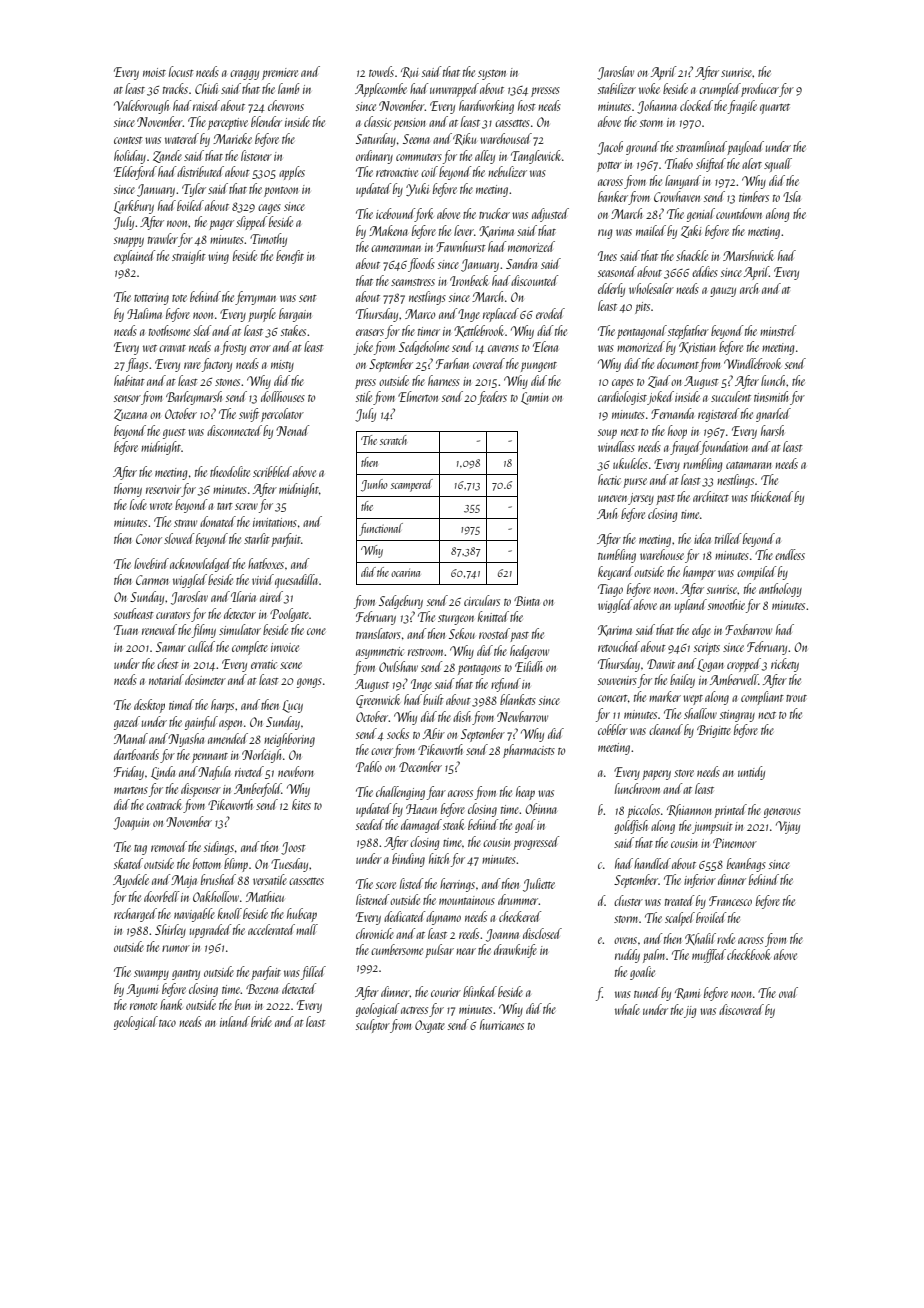  What do you see at coordinates (690, 1012) in the screenshot?
I see `jig` at bounding box center [690, 1012].
